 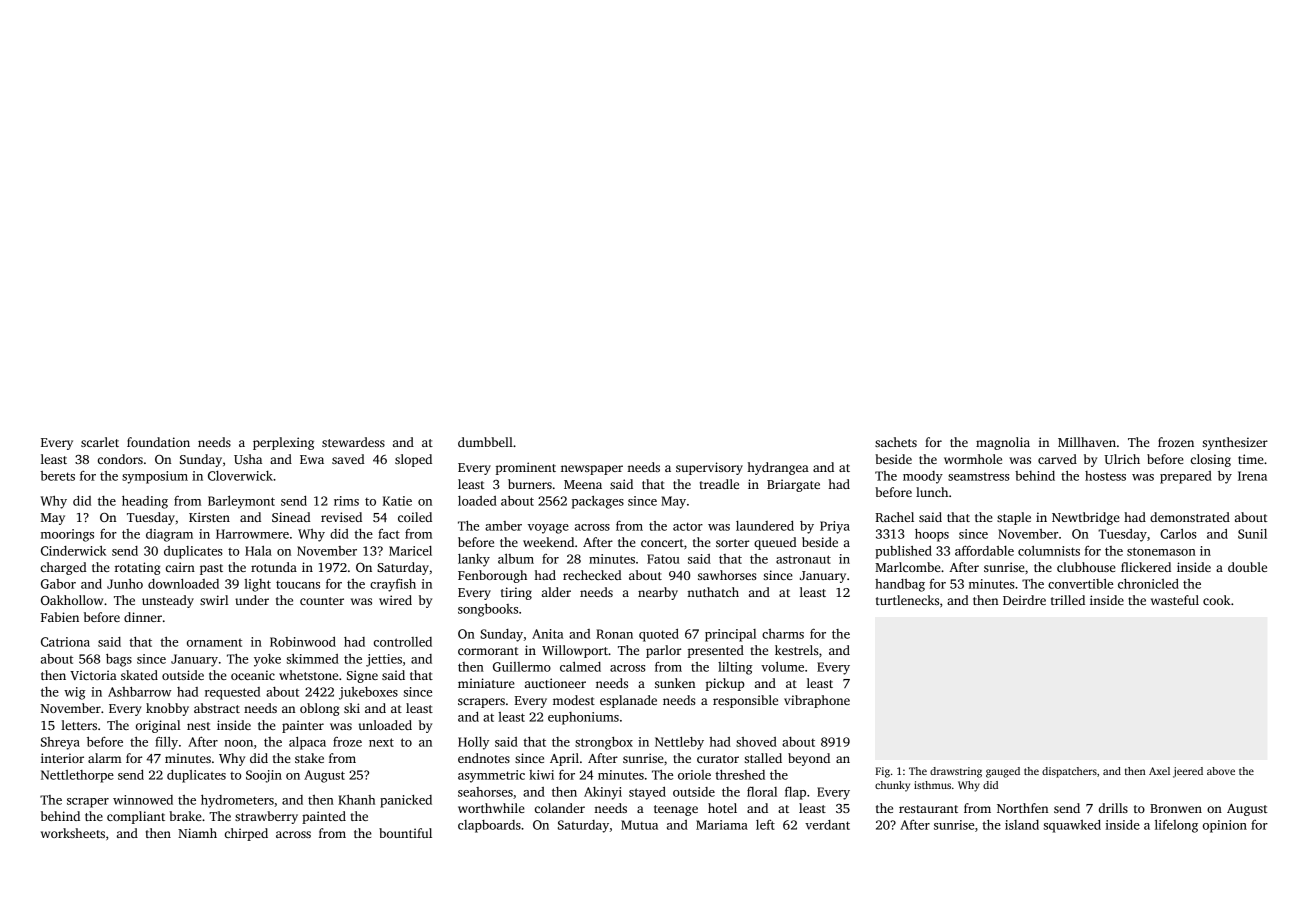 What do you see at coordinates (368, 693) in the screenshot?
I see `jukeboxes` at bounding box center [368, 693].
